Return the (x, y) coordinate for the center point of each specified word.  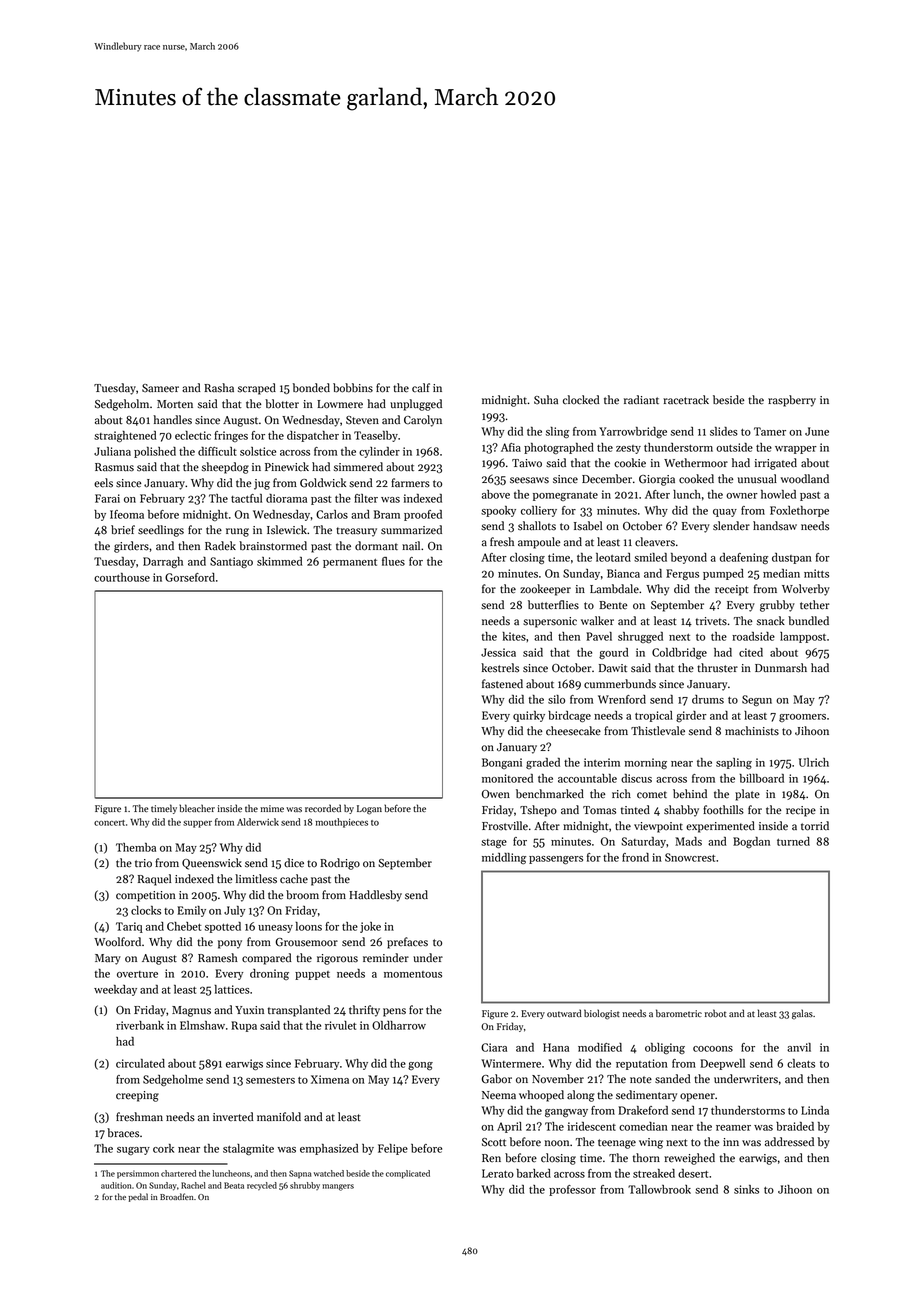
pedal (138, 1197)
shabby (681, 811)
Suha (546, 400)
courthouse (122, 577)
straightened (125, 436)
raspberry (792, 401)
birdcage (569, 716)
